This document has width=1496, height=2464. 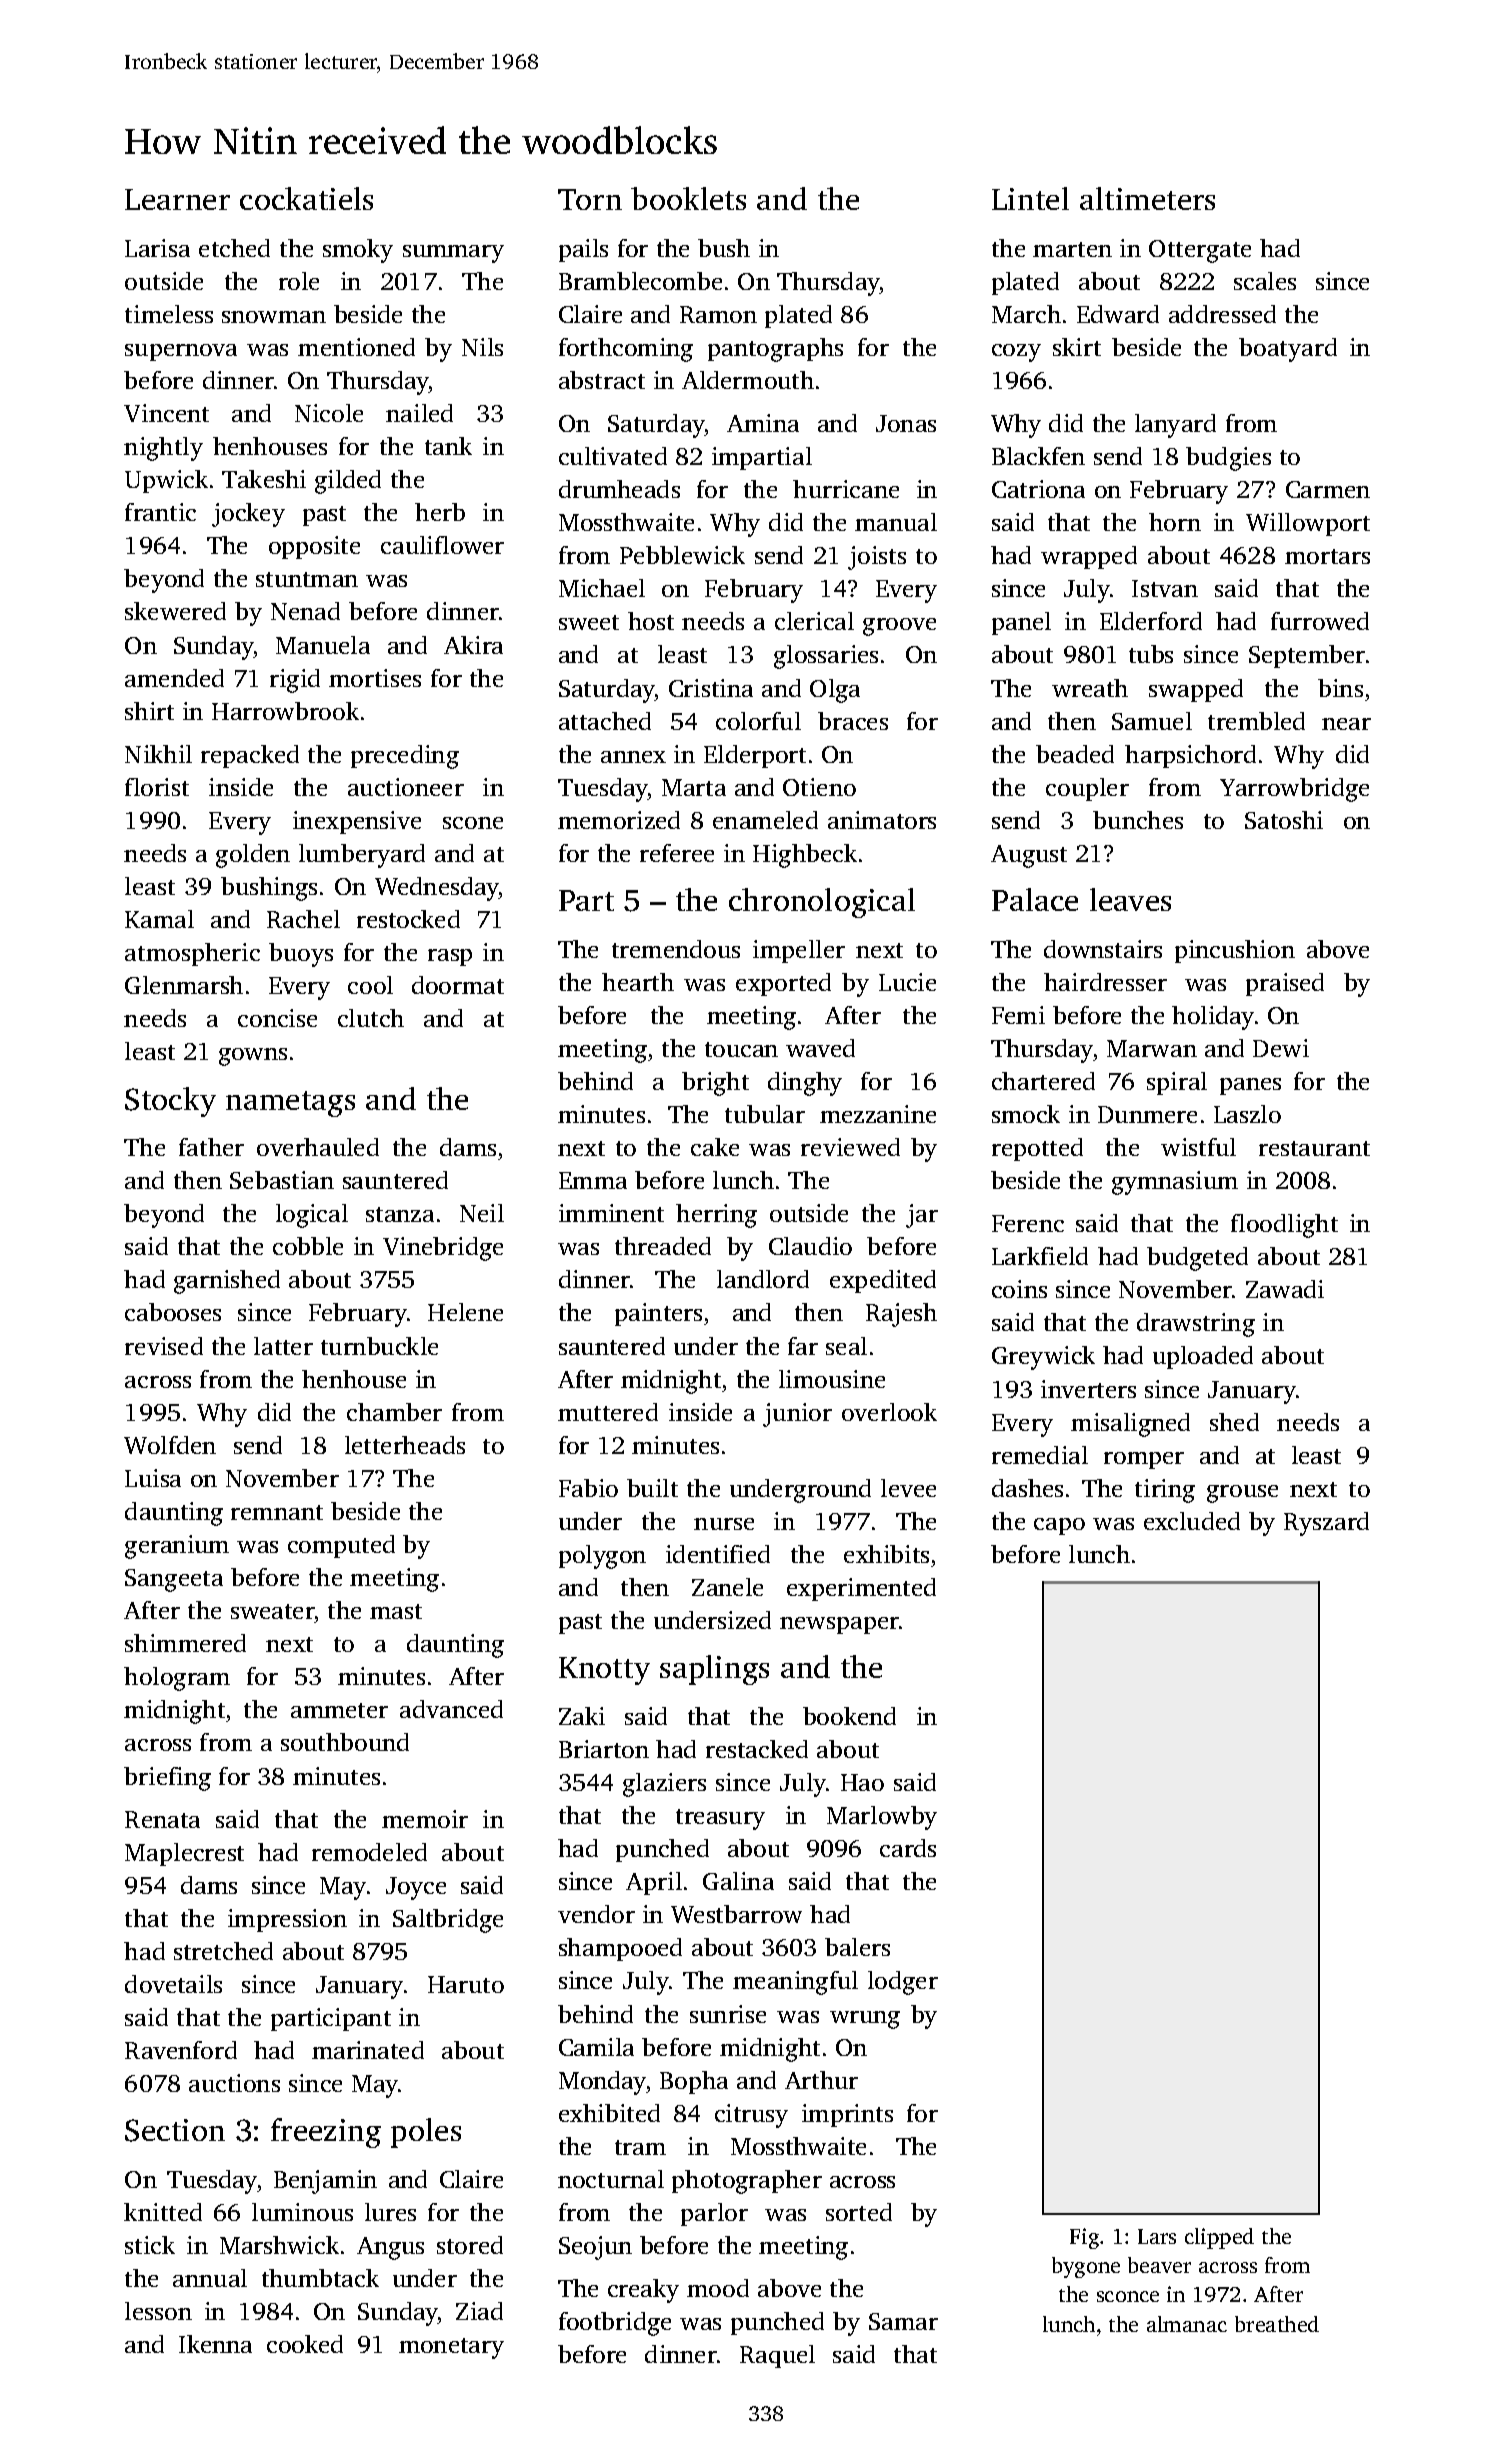 What do you see at coordinates (1090, 688) in the document?
I see `wreath` at bounding box center [1090, 688].
